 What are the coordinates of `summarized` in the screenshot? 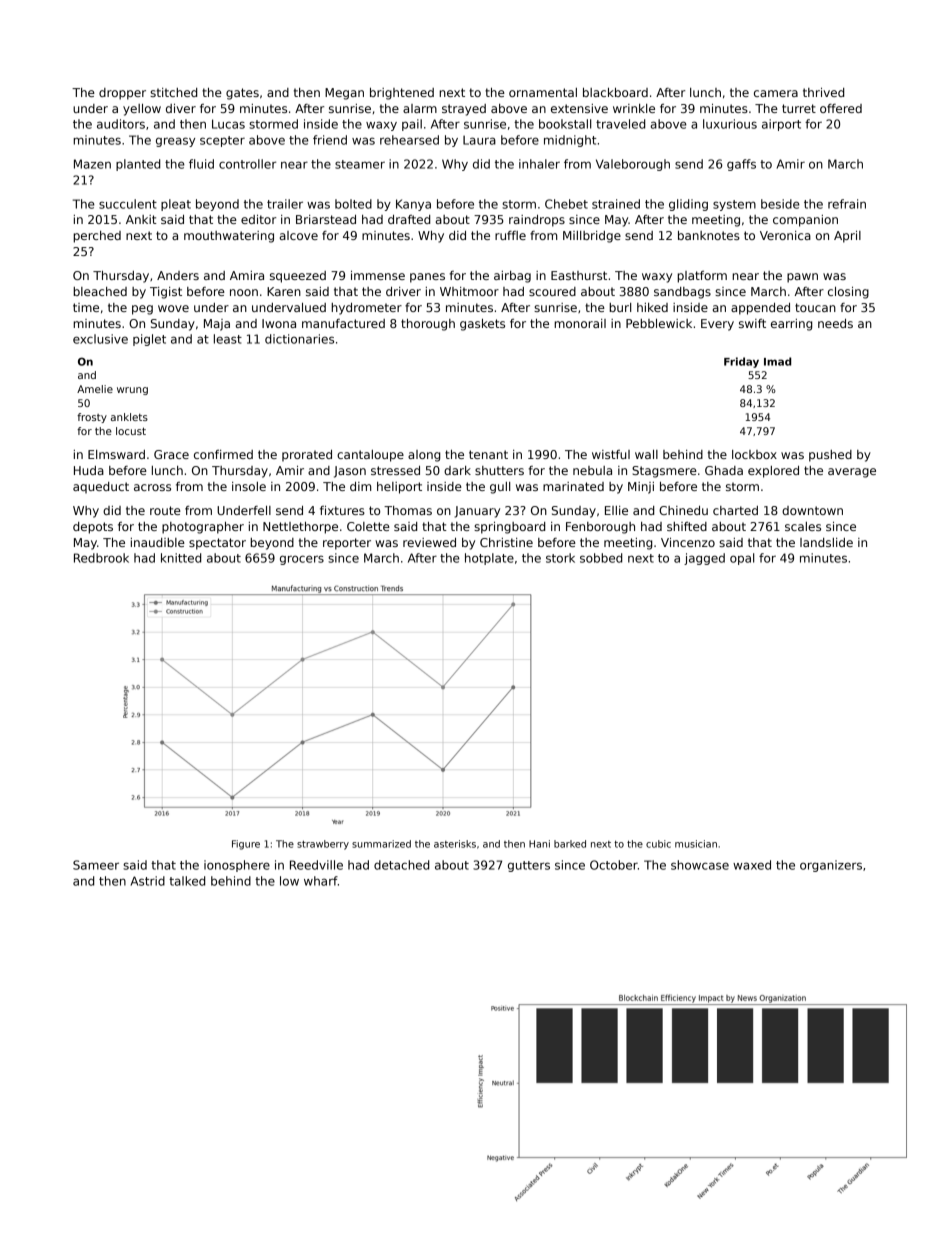 It's located at (381, 844).
